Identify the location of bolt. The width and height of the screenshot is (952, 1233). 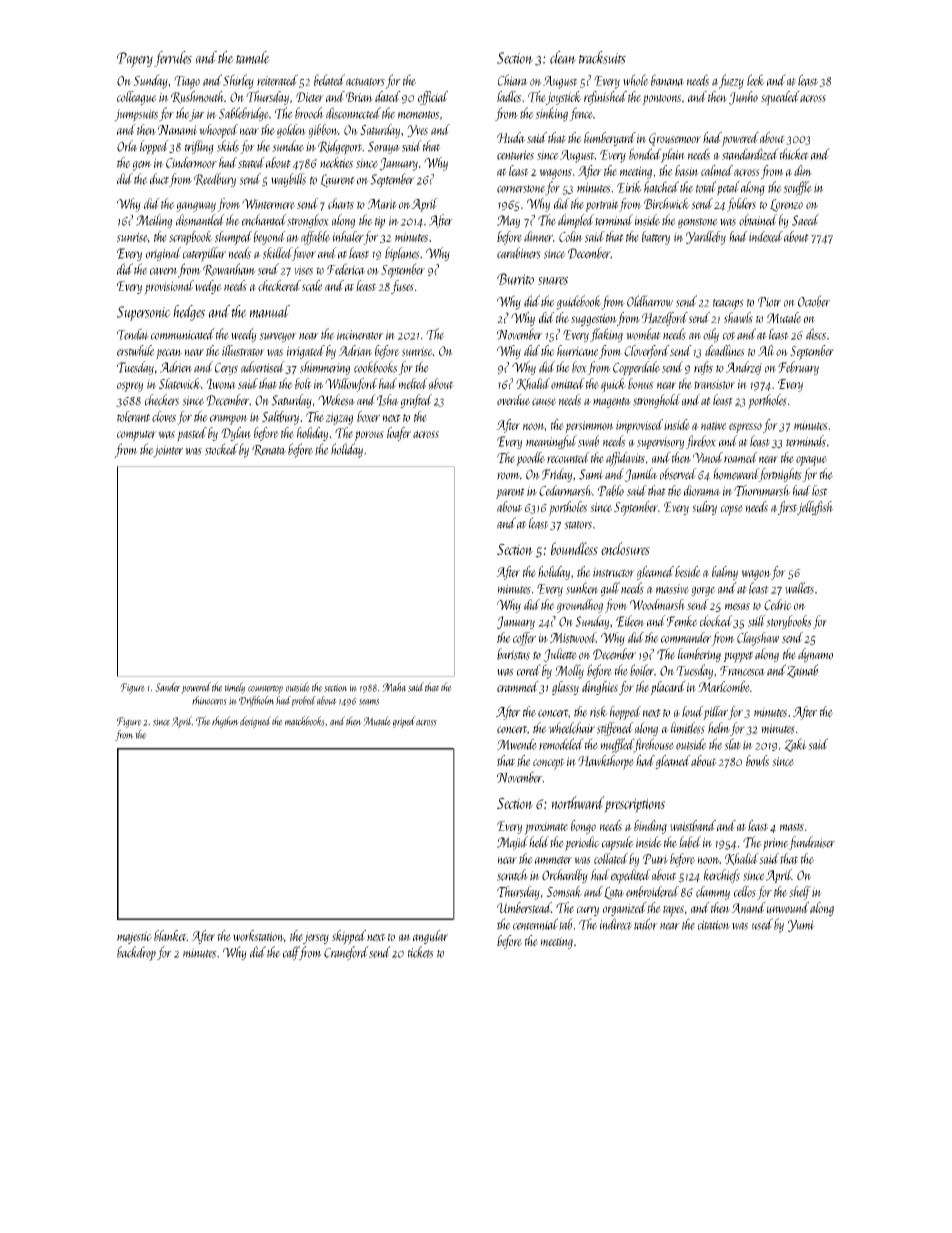
(303, 383).
